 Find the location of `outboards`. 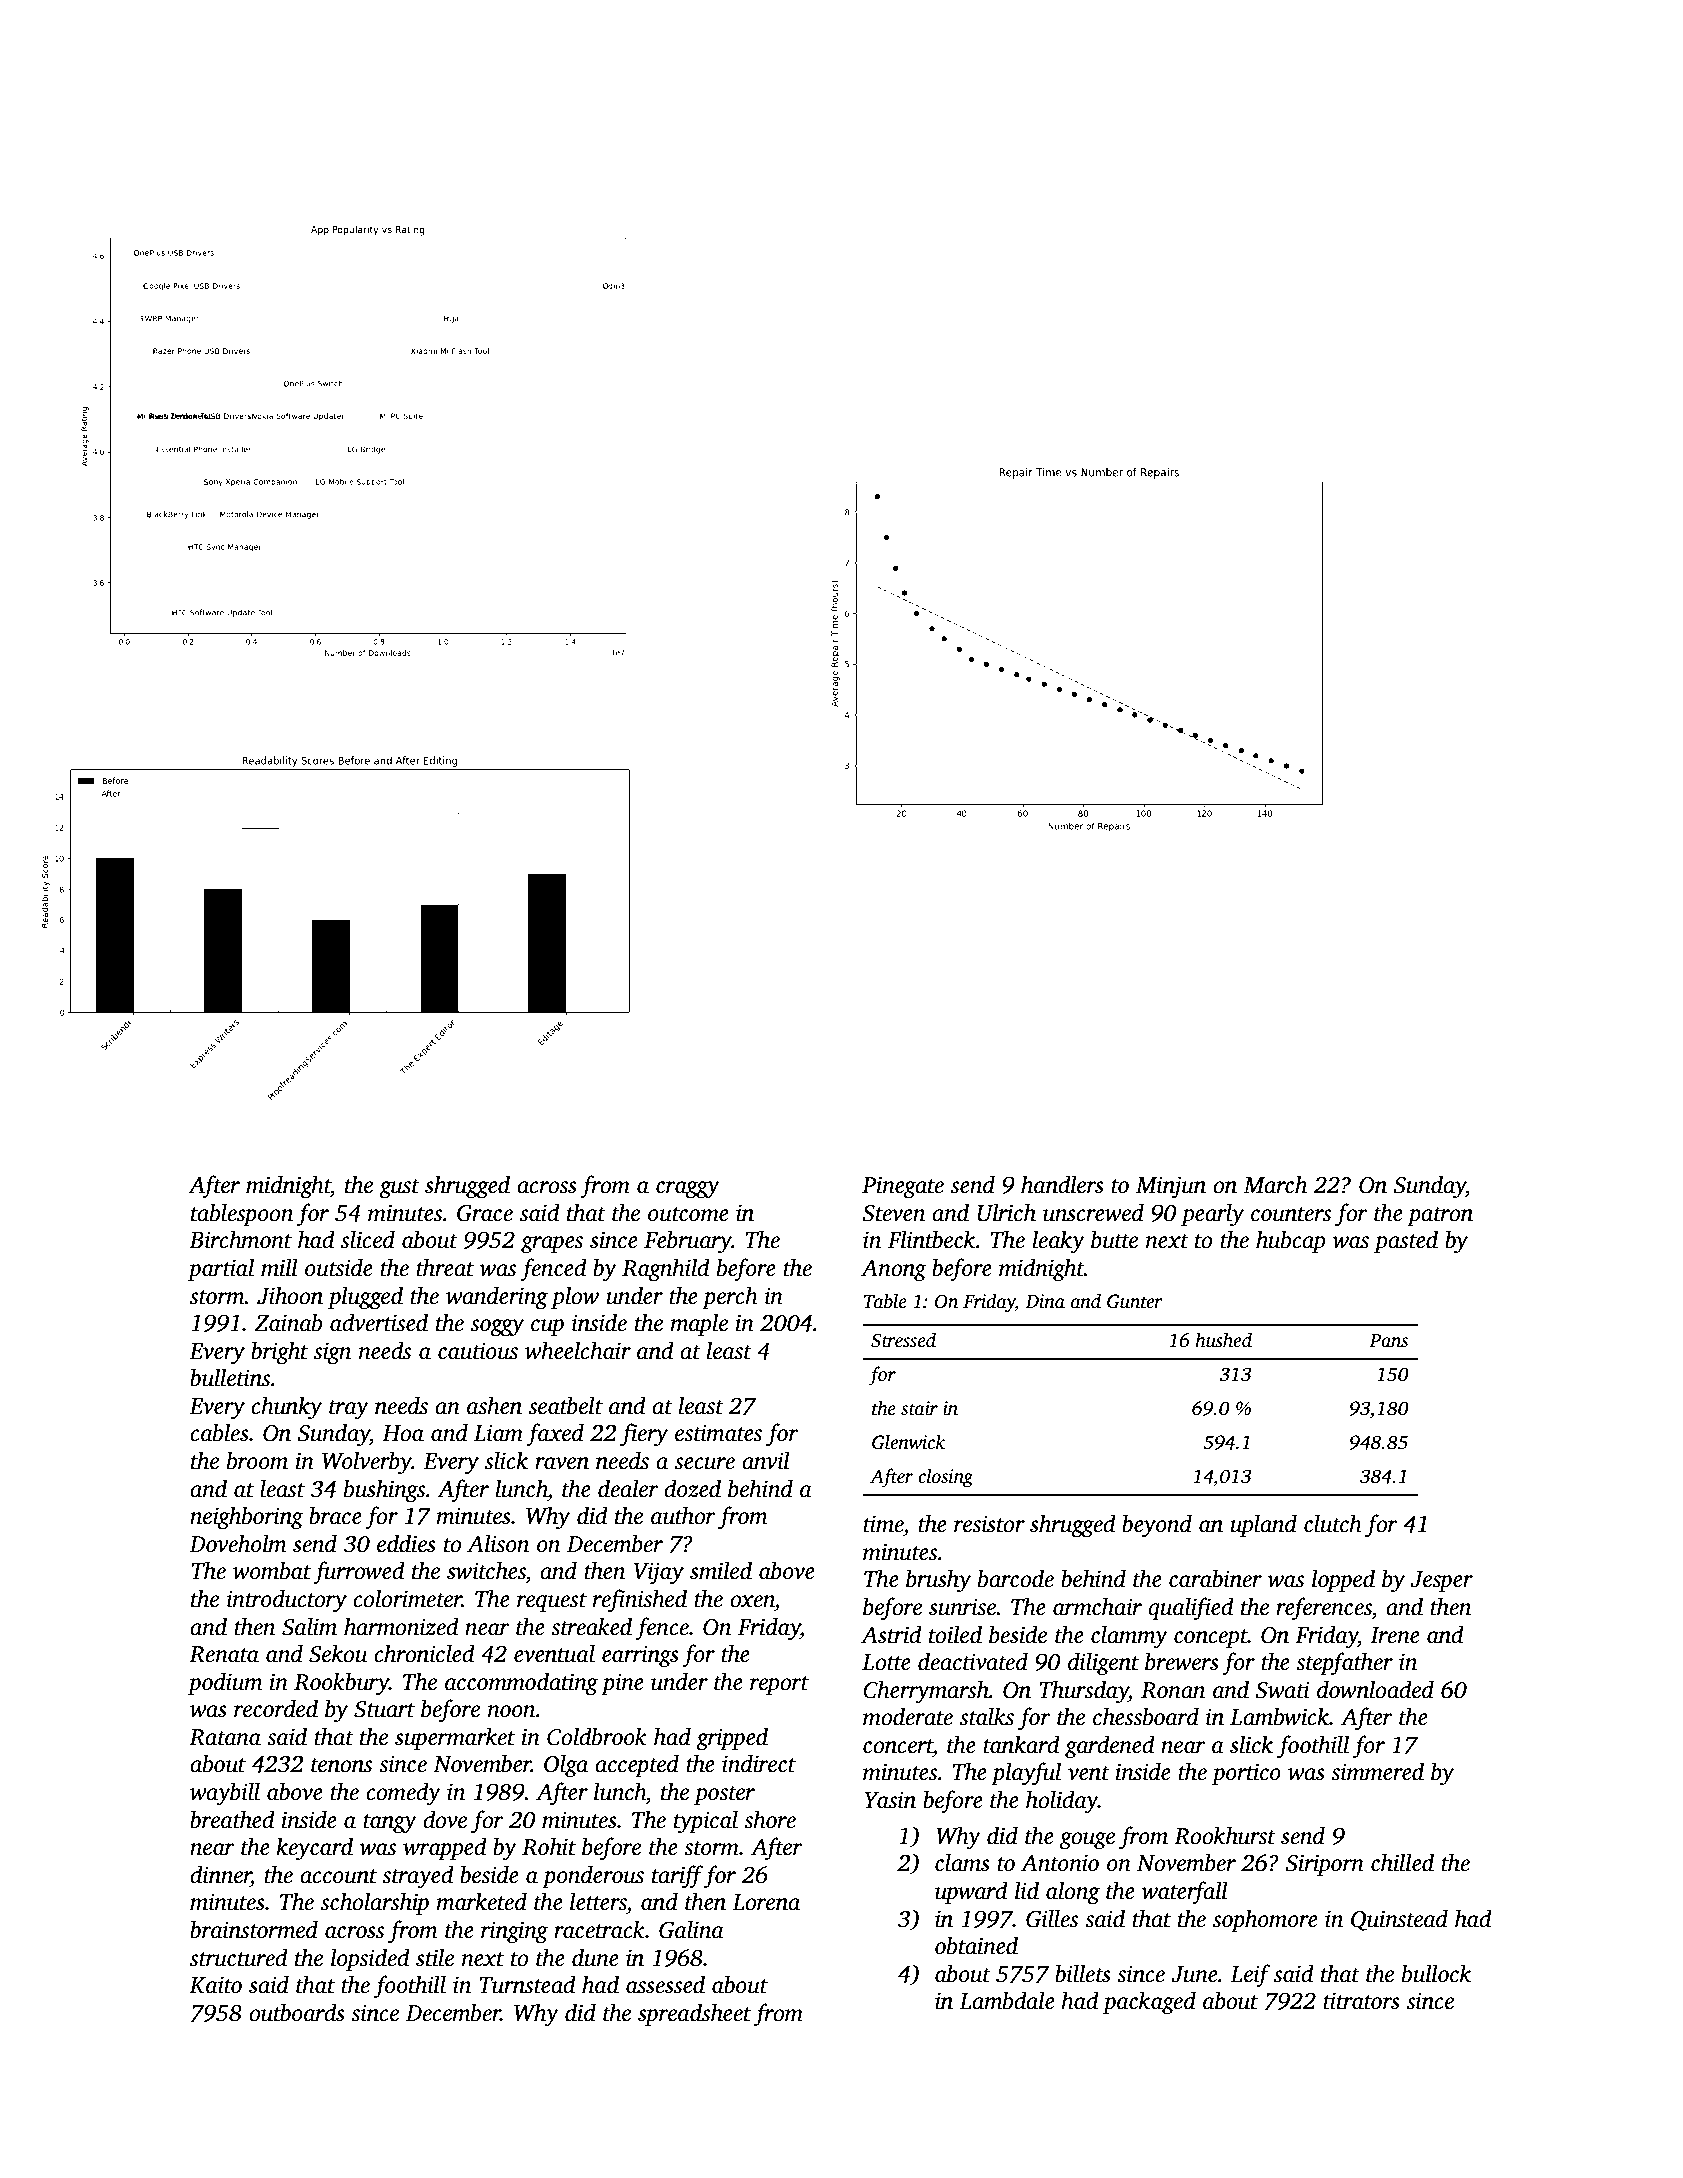

outboards is located at coordinates (297, 2012).
